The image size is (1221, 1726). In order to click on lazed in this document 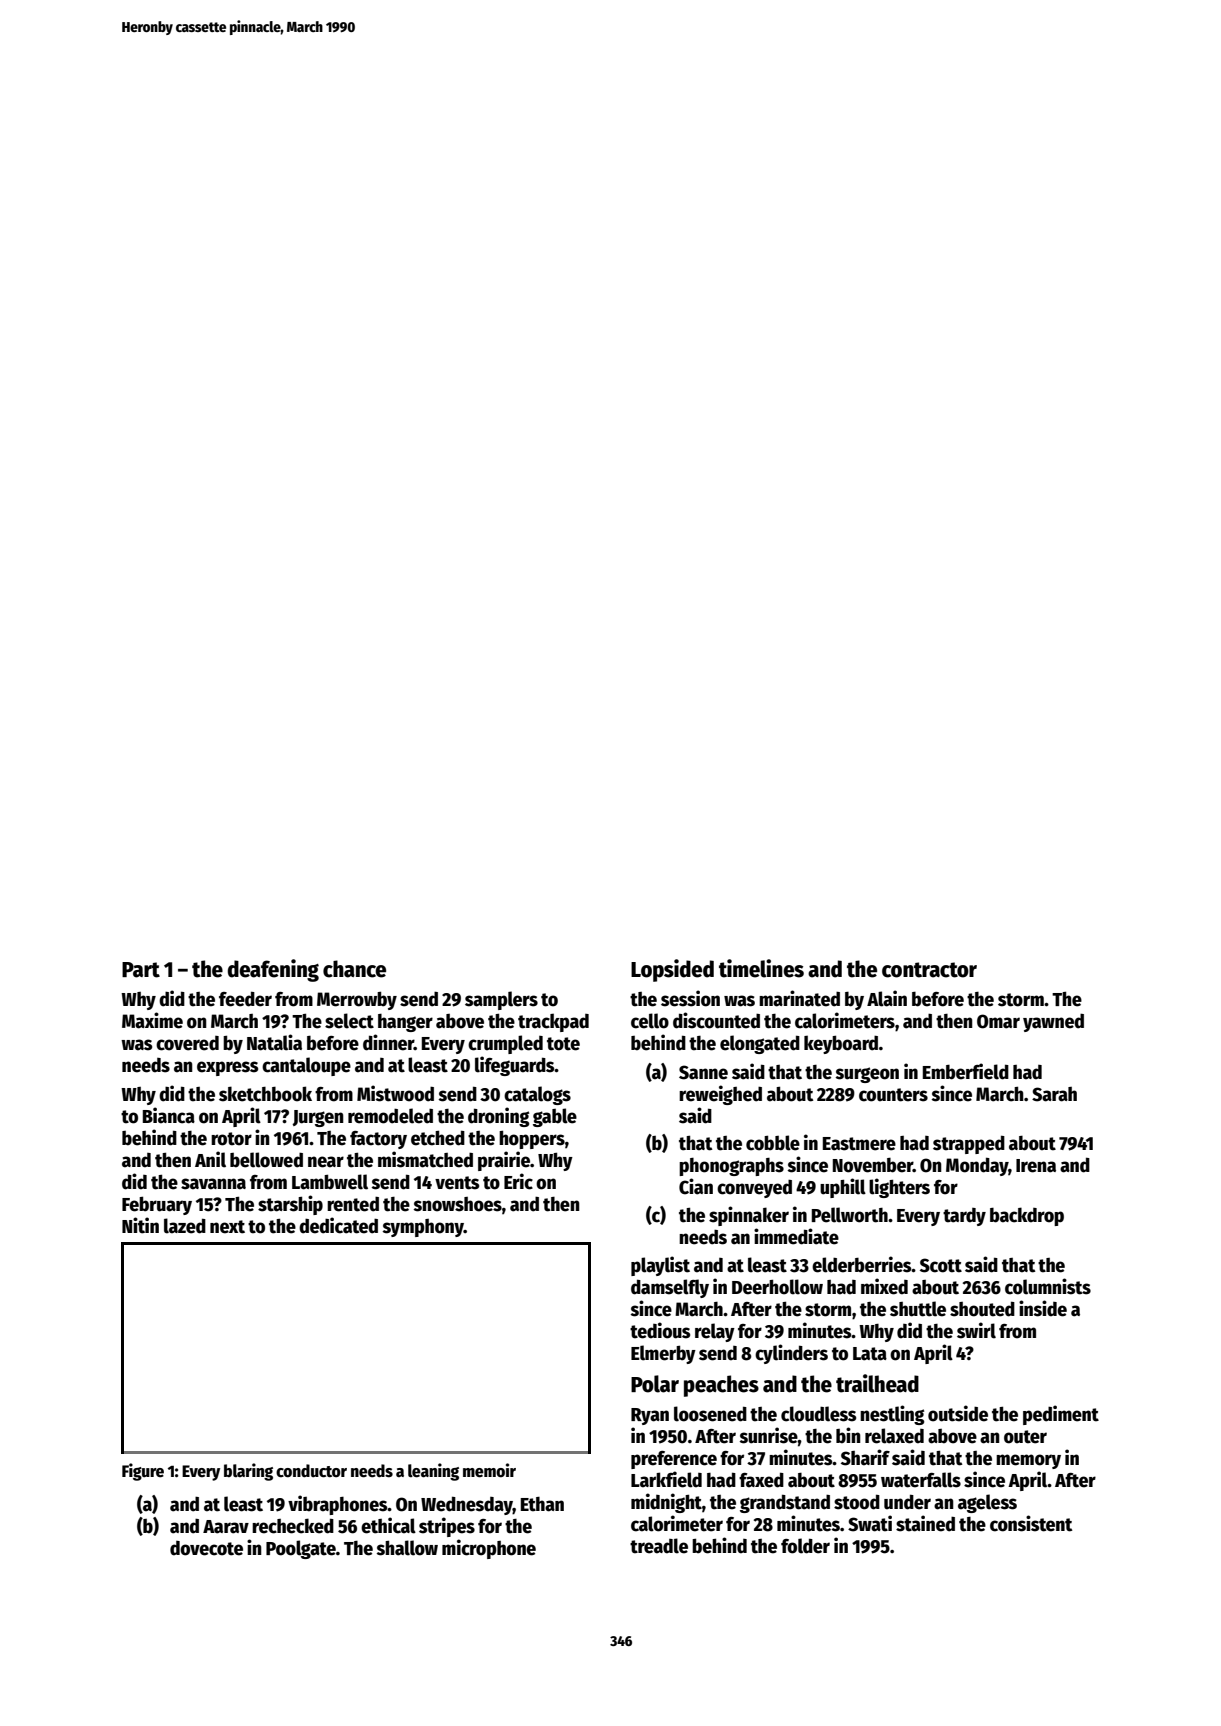, I will do `click(185, 1226)`.
